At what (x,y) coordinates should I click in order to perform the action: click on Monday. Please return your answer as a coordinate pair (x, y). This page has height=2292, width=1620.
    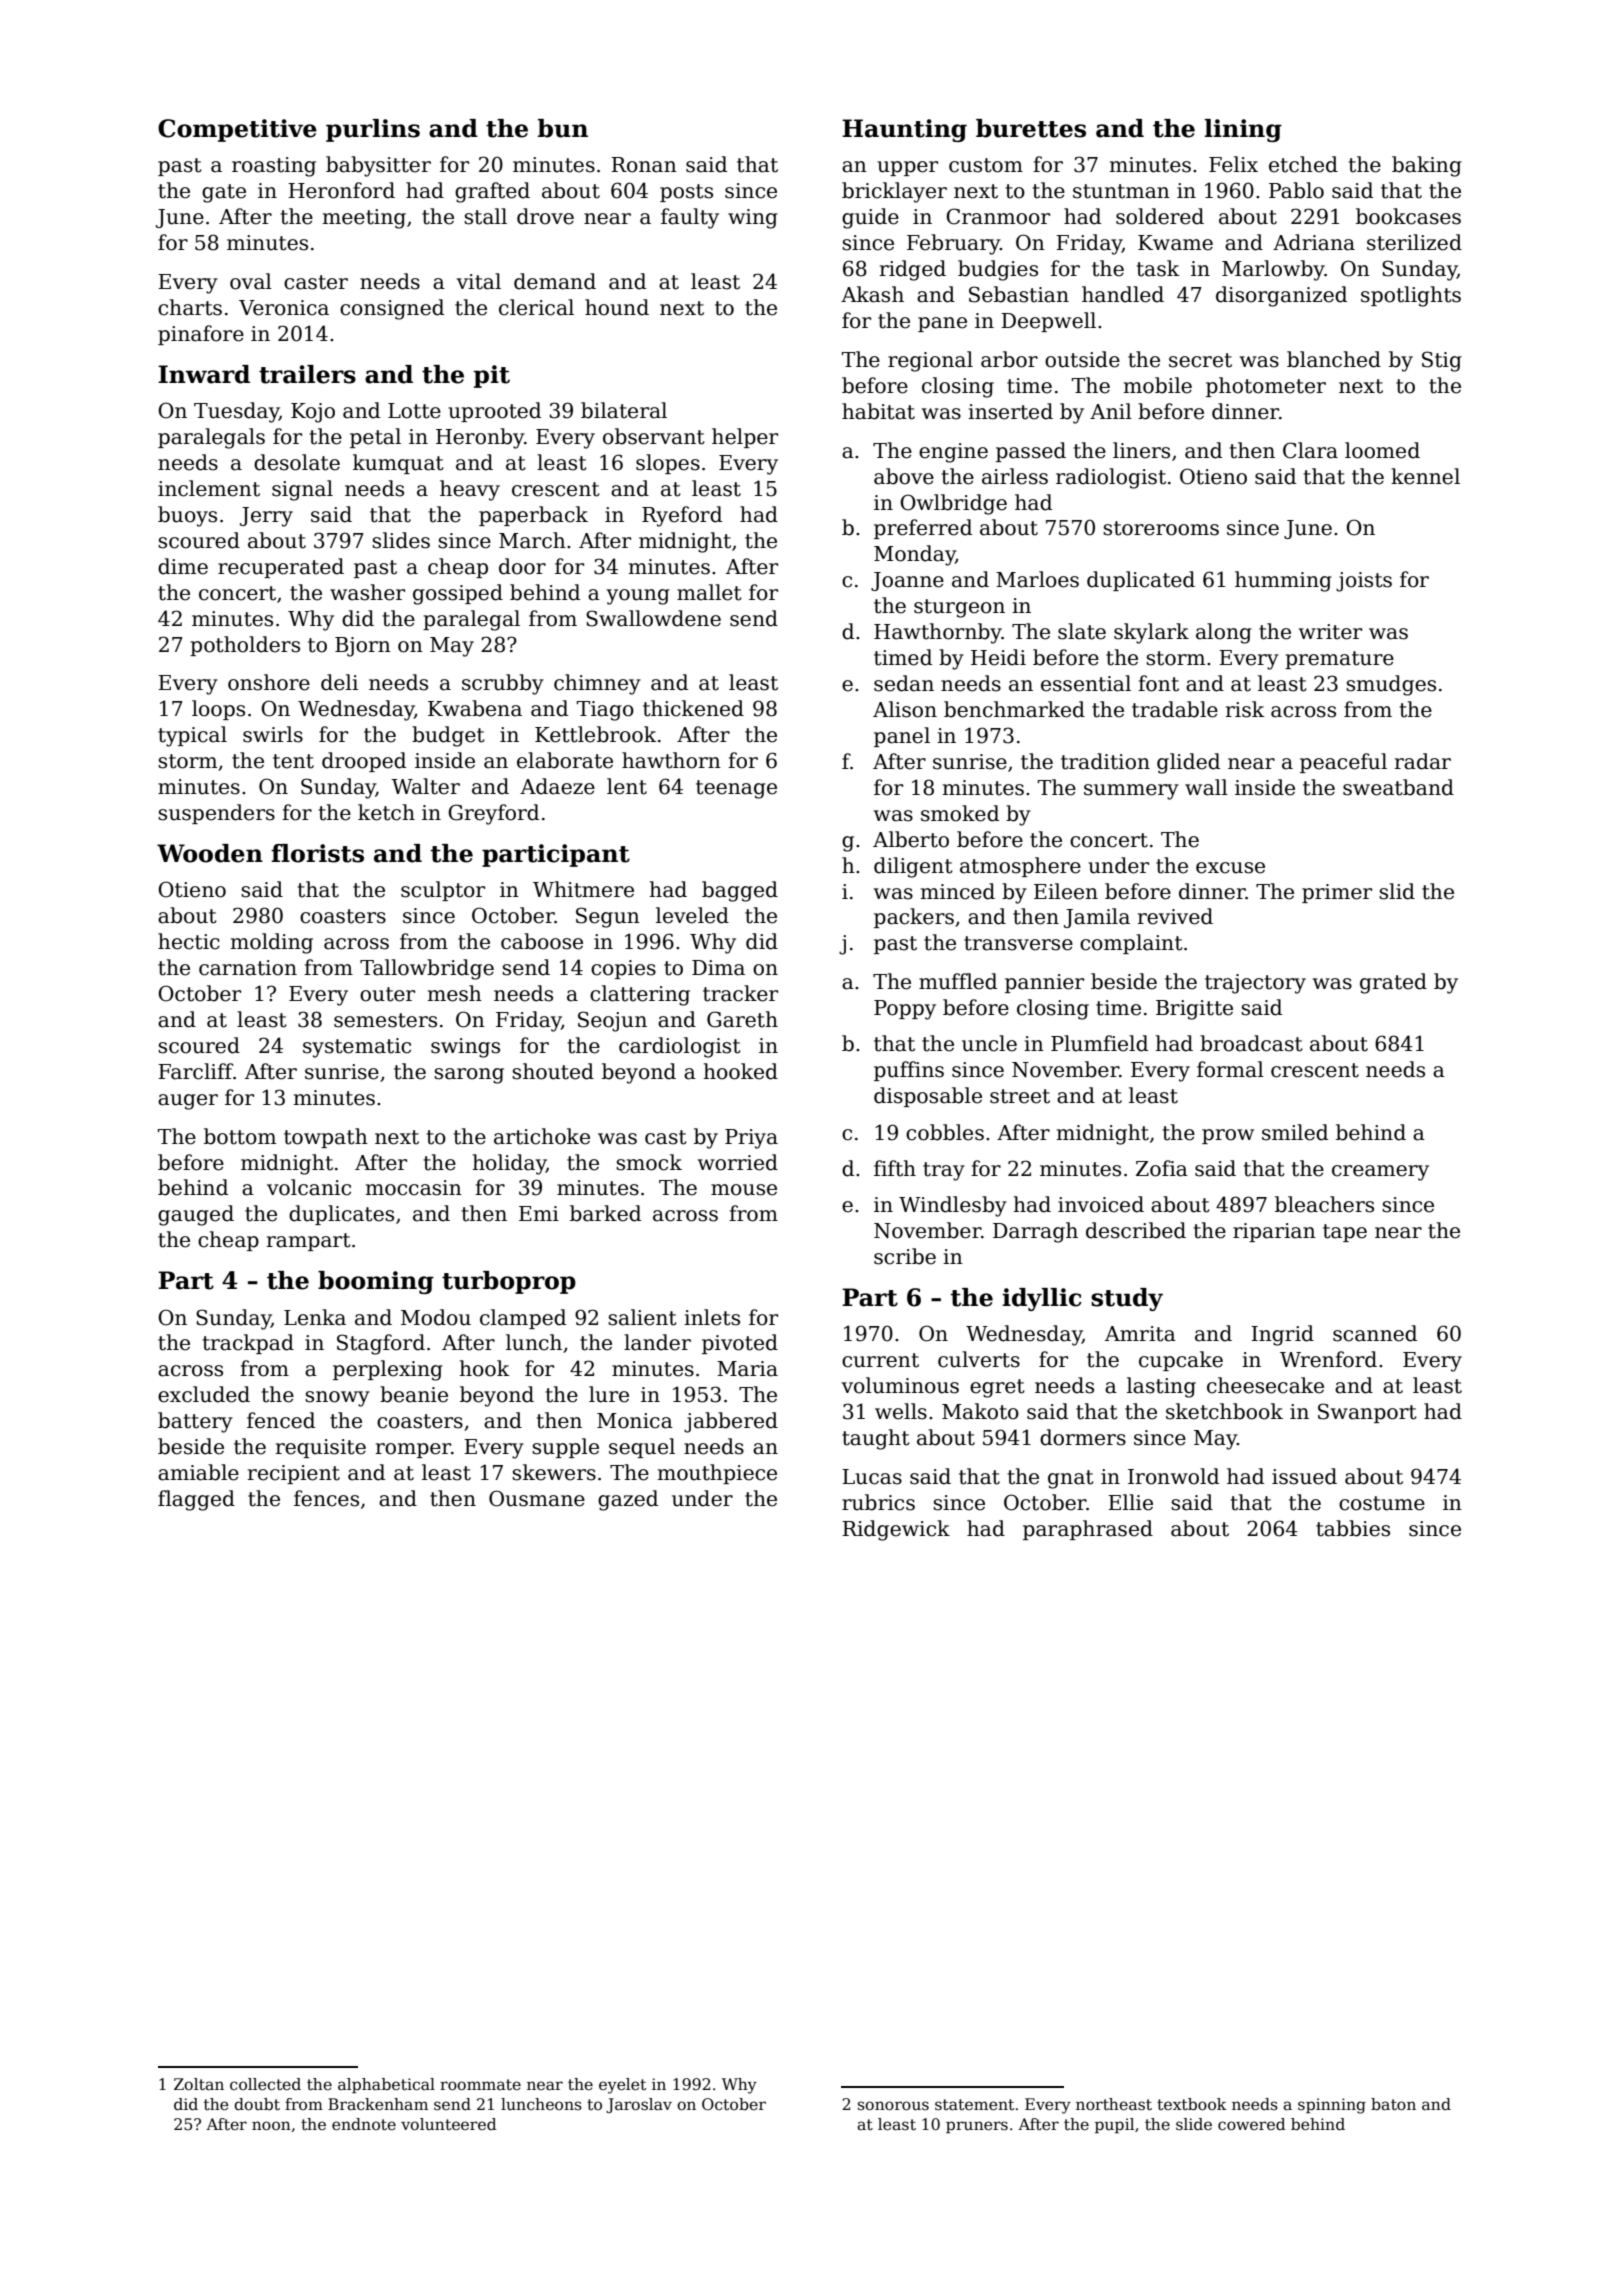
    Looking at the image, I should click on (915, 555).
